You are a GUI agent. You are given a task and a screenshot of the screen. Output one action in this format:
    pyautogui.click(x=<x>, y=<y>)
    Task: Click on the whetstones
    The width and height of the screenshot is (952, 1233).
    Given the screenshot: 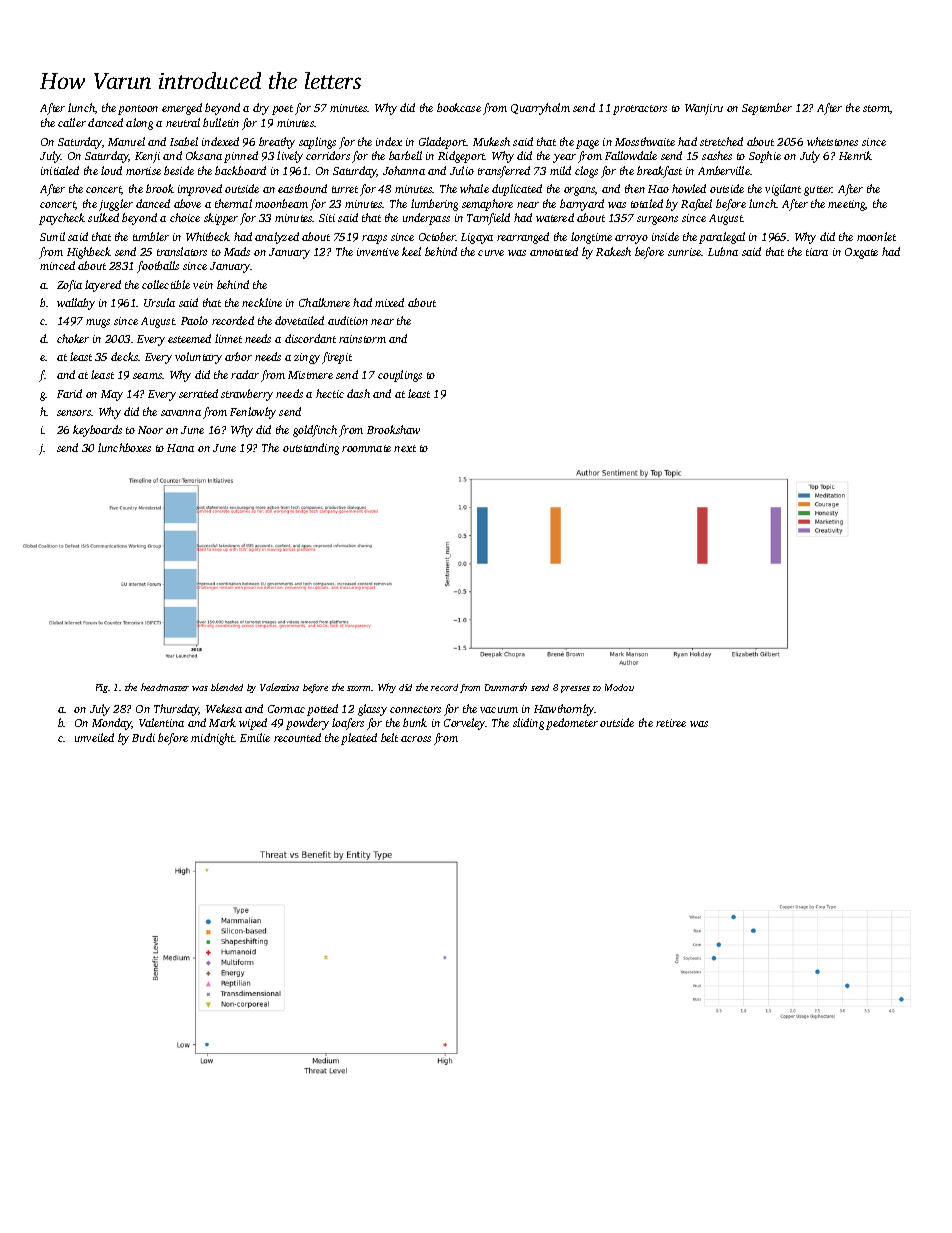 What is the action you would take?
    pyautogui.click(x=832, y=141)
